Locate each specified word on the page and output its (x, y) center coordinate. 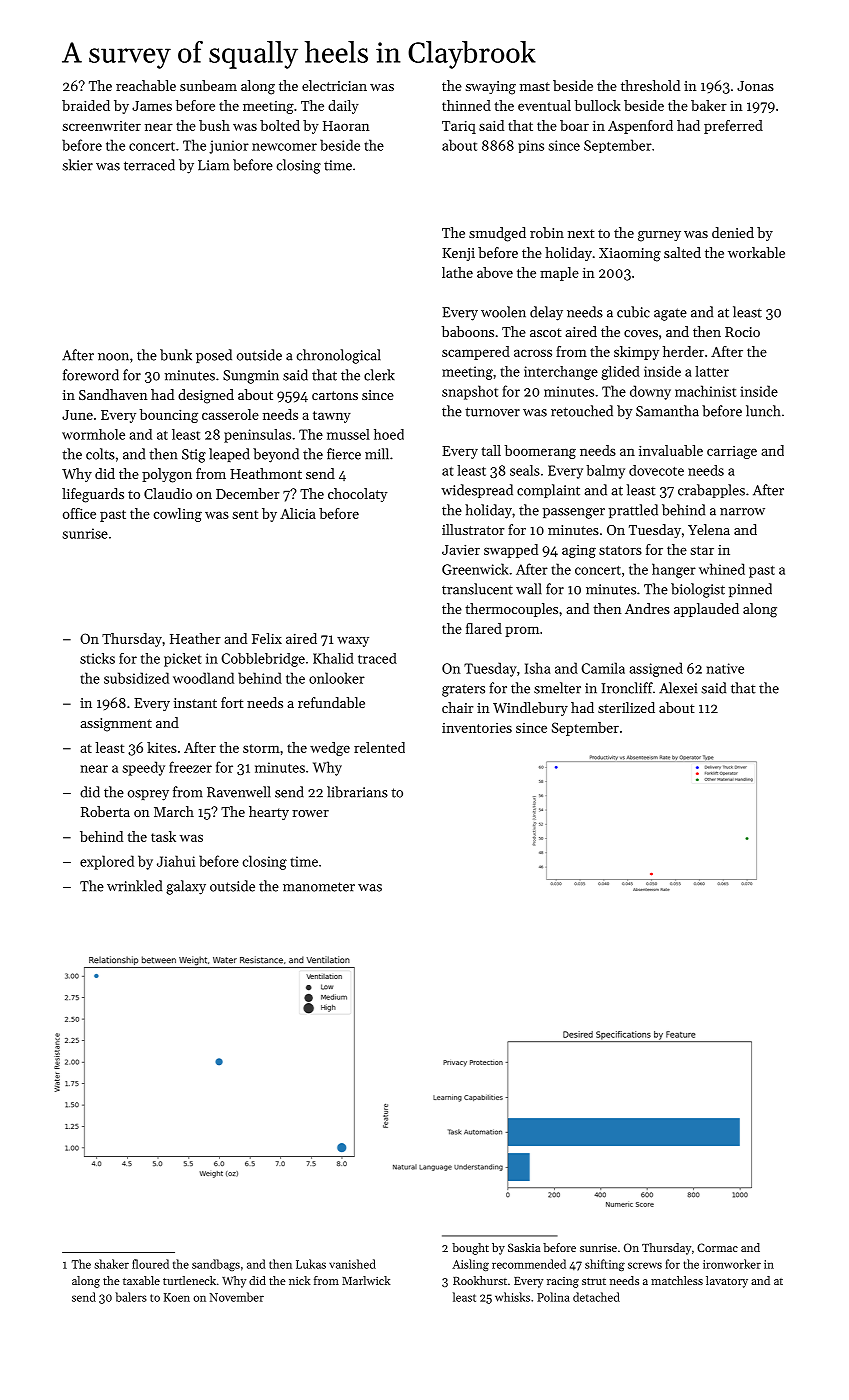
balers (131, 1297)
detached (596, 1297)
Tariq (459, 127)
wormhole (93, 434)
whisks (512, 1297)
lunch (763, 411)
